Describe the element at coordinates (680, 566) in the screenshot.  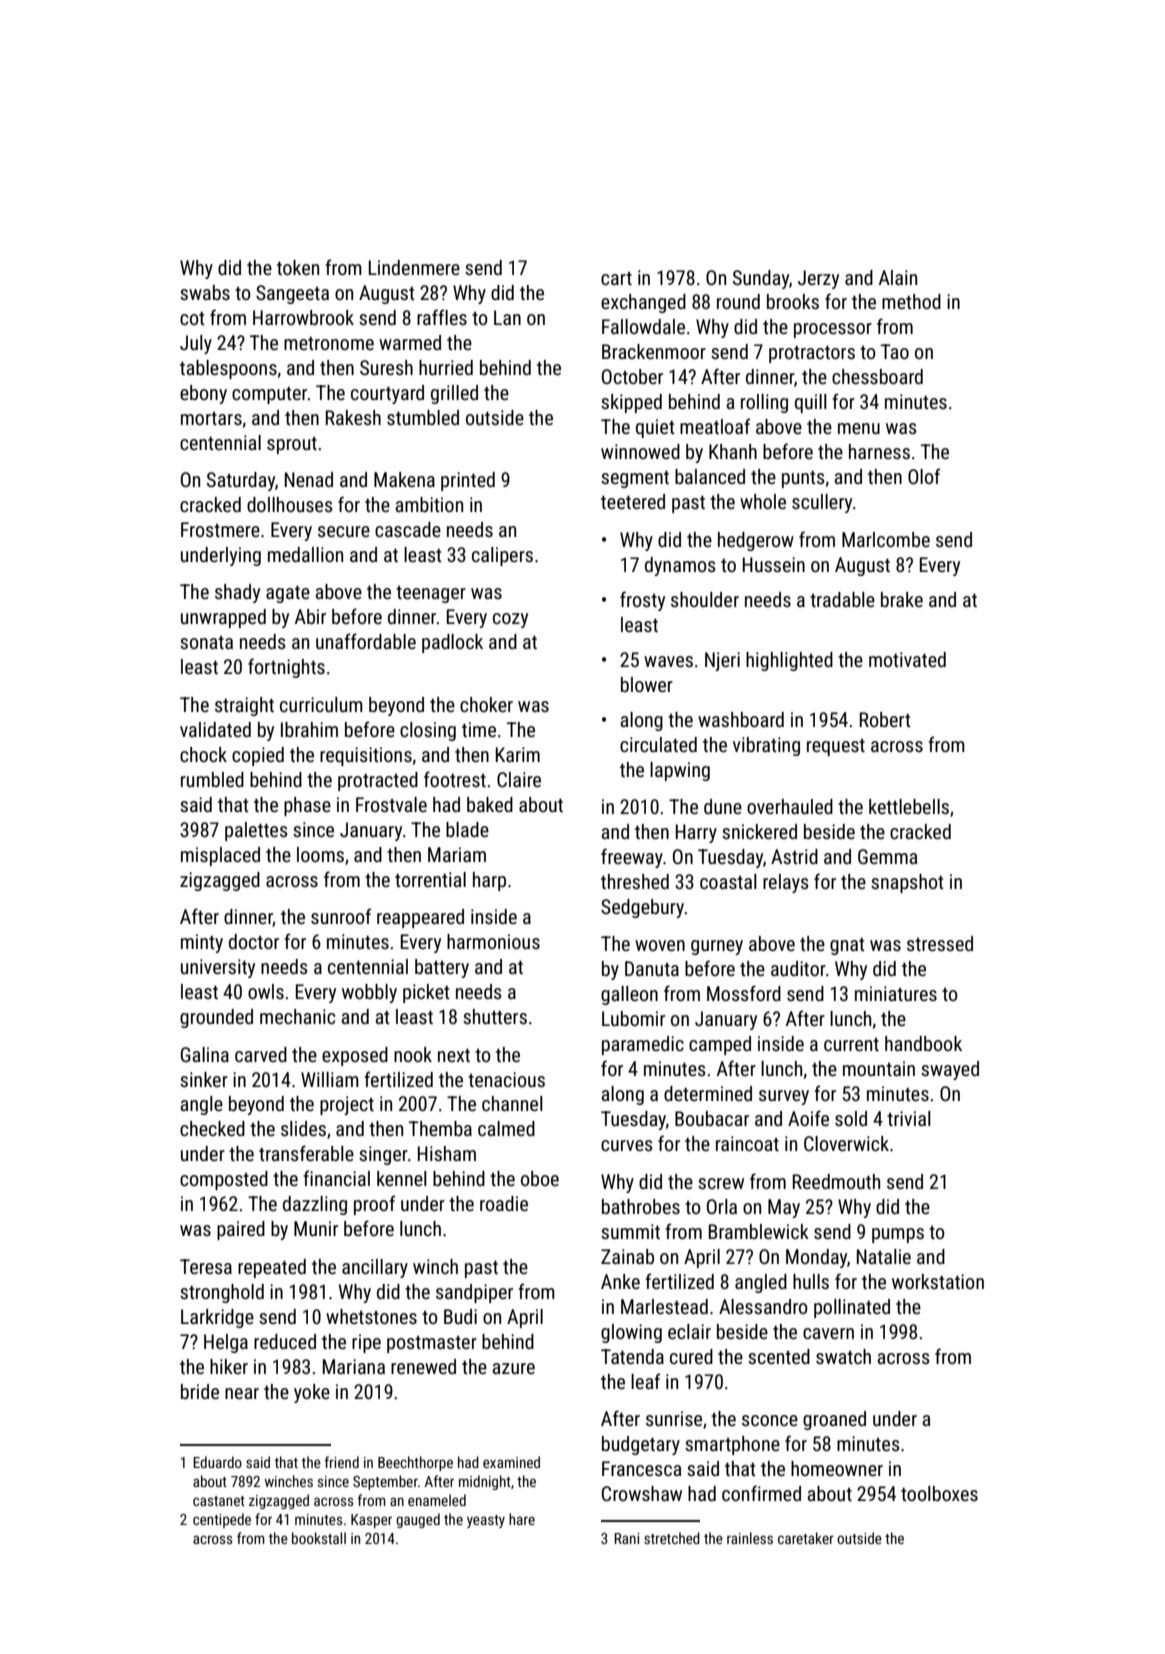
I see `dynamos` at that location.
